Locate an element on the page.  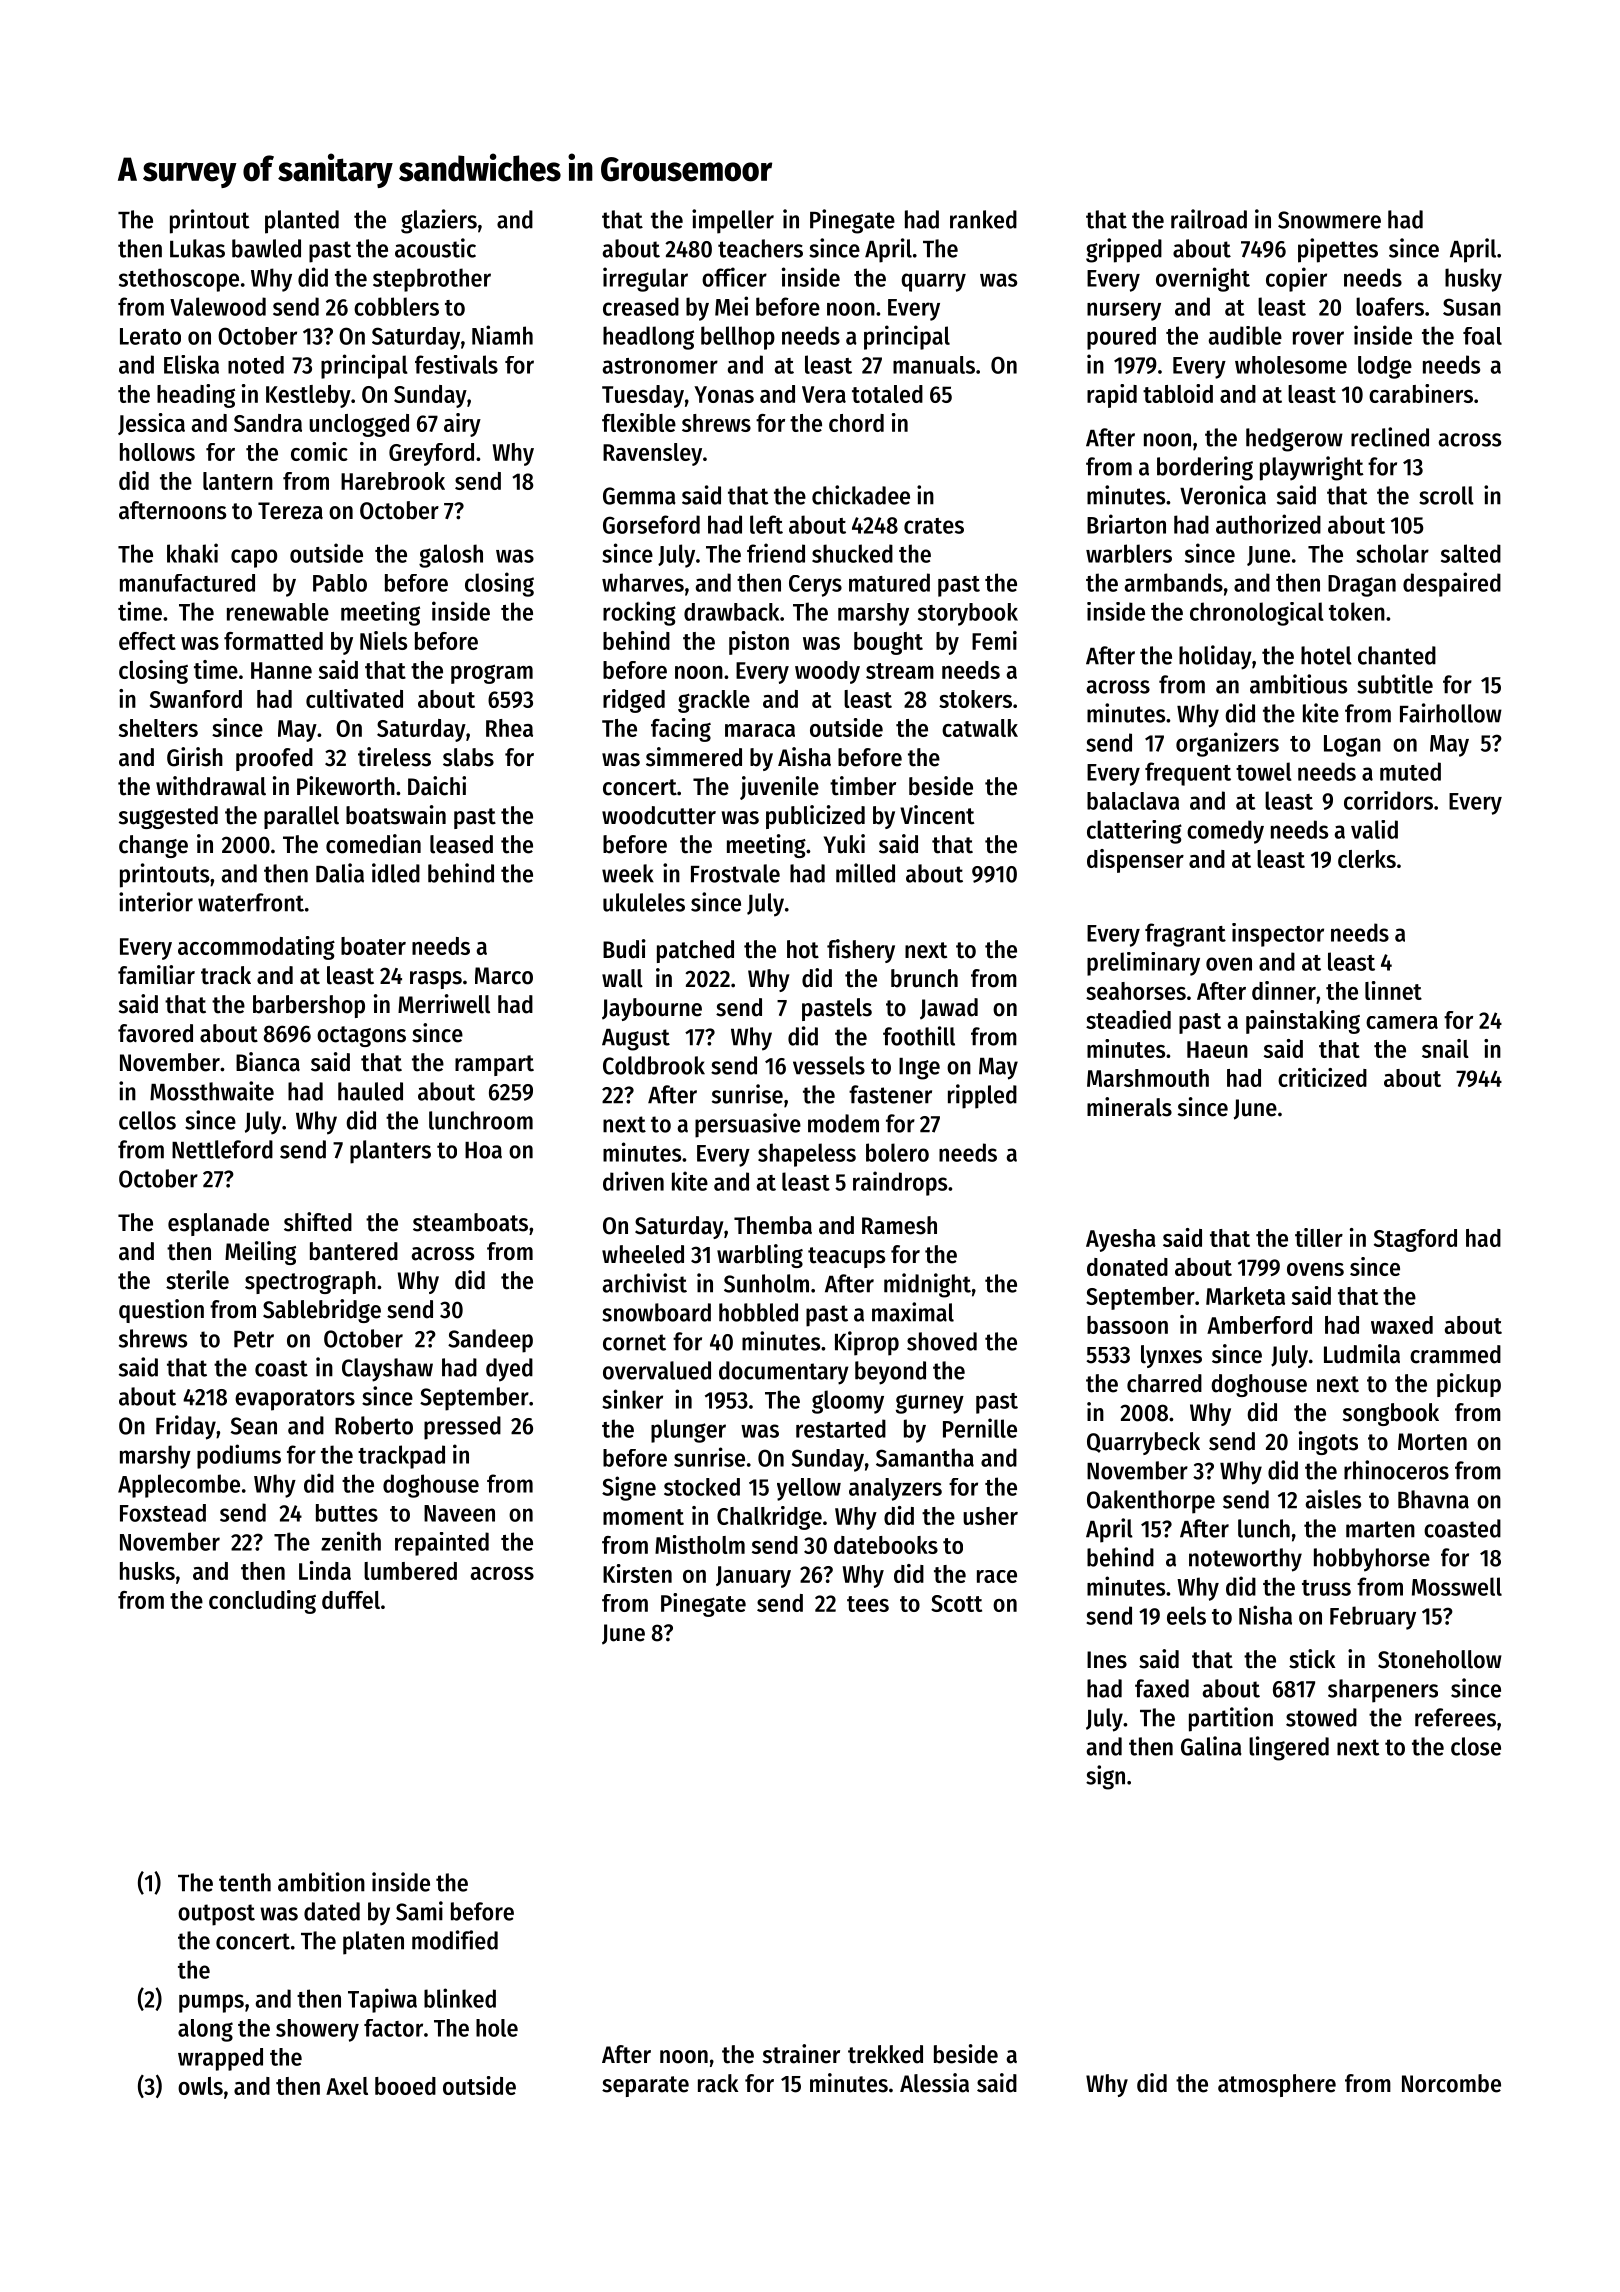
separate is located at coordinates (645, 2086).
